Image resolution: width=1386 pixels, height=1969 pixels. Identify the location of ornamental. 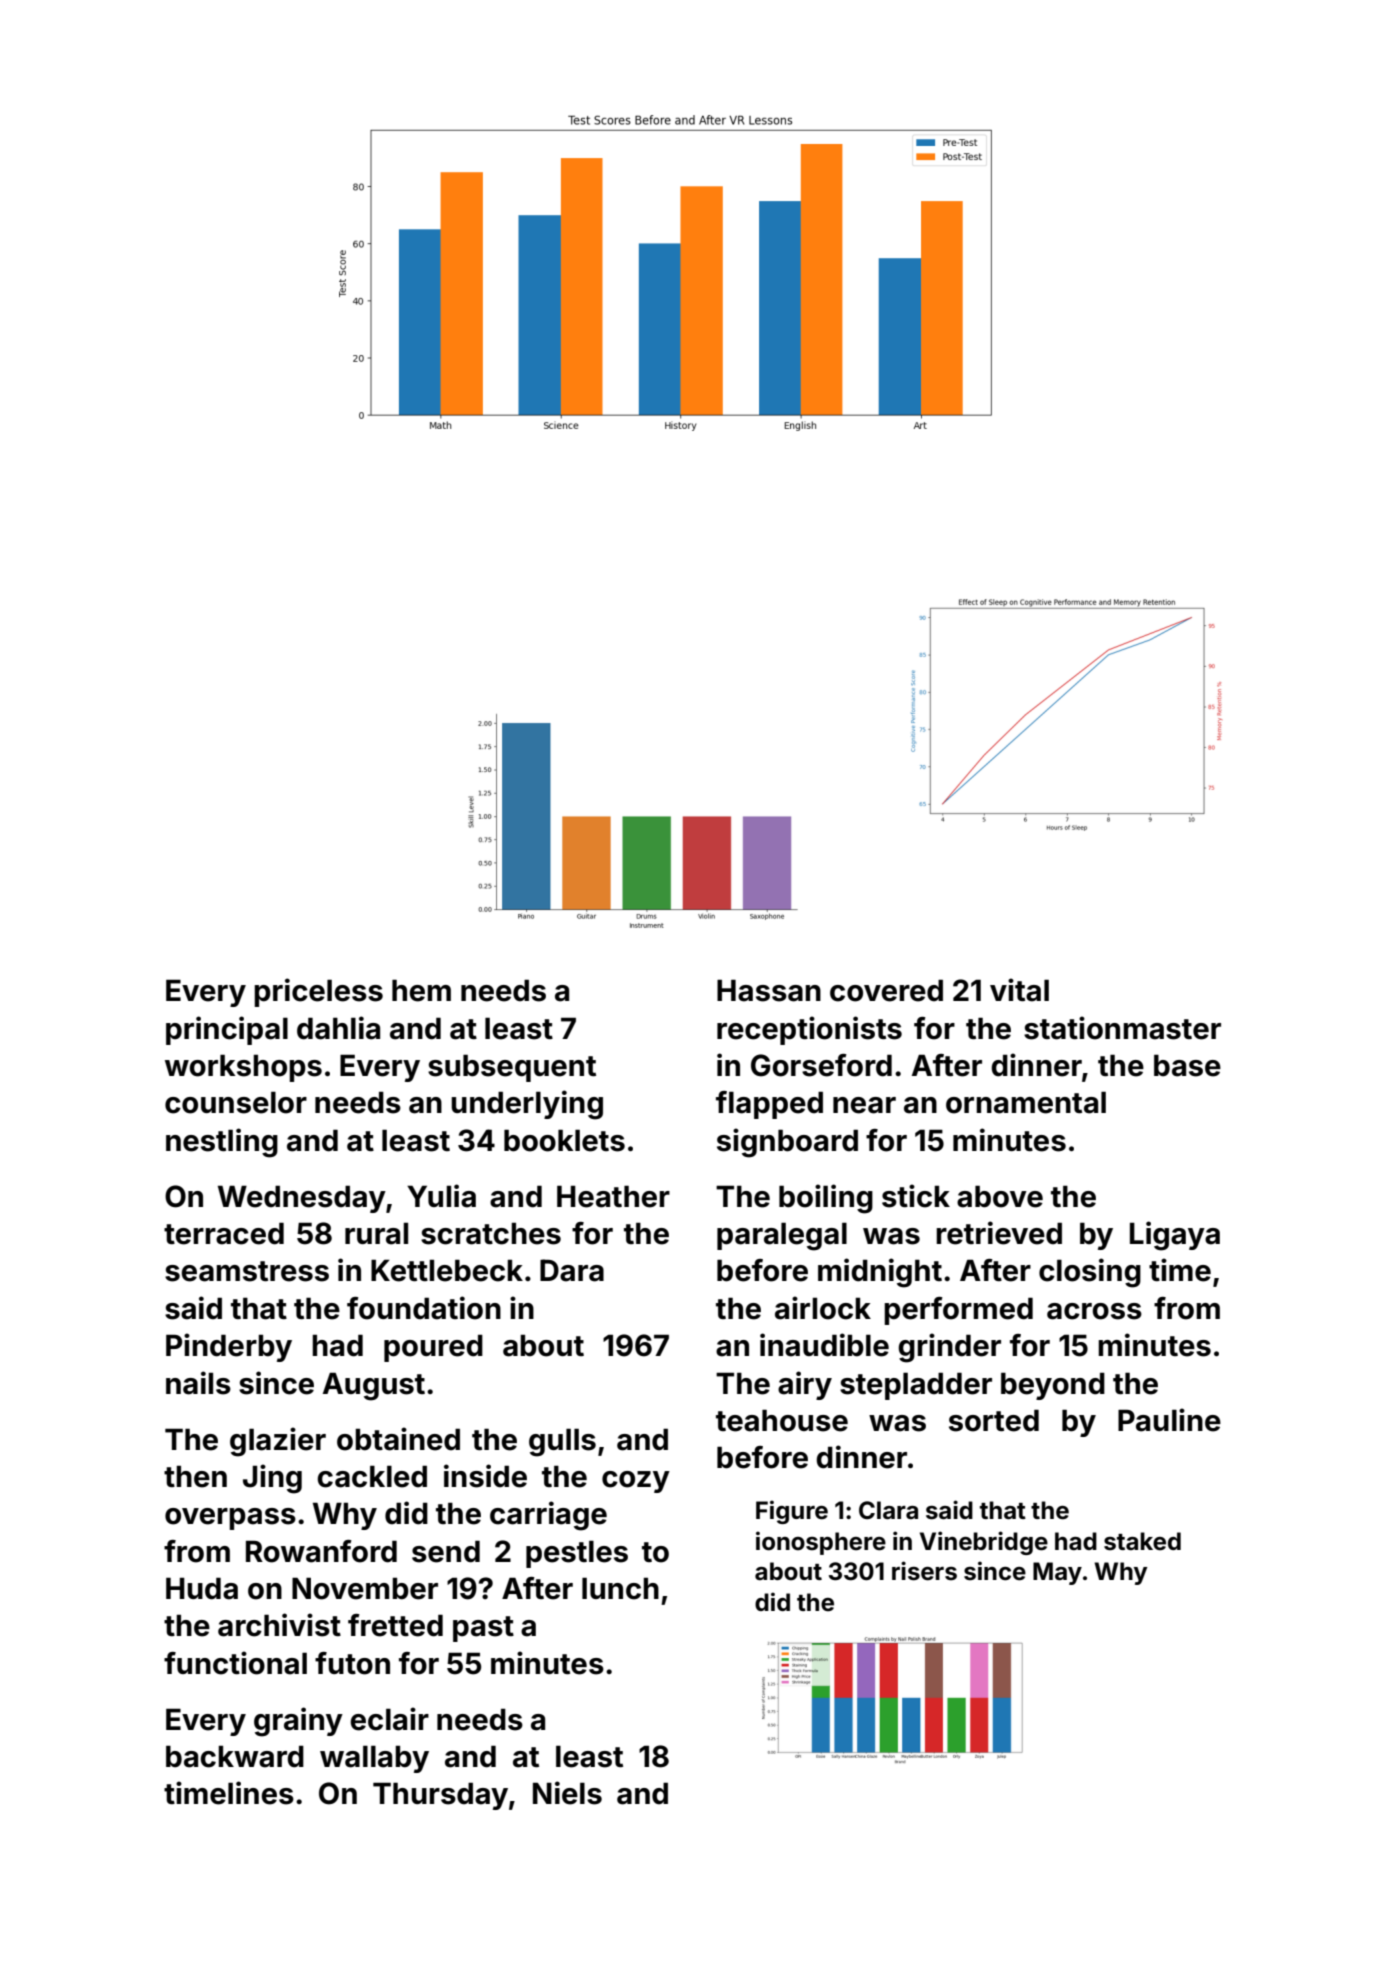
(1026, 1102).
